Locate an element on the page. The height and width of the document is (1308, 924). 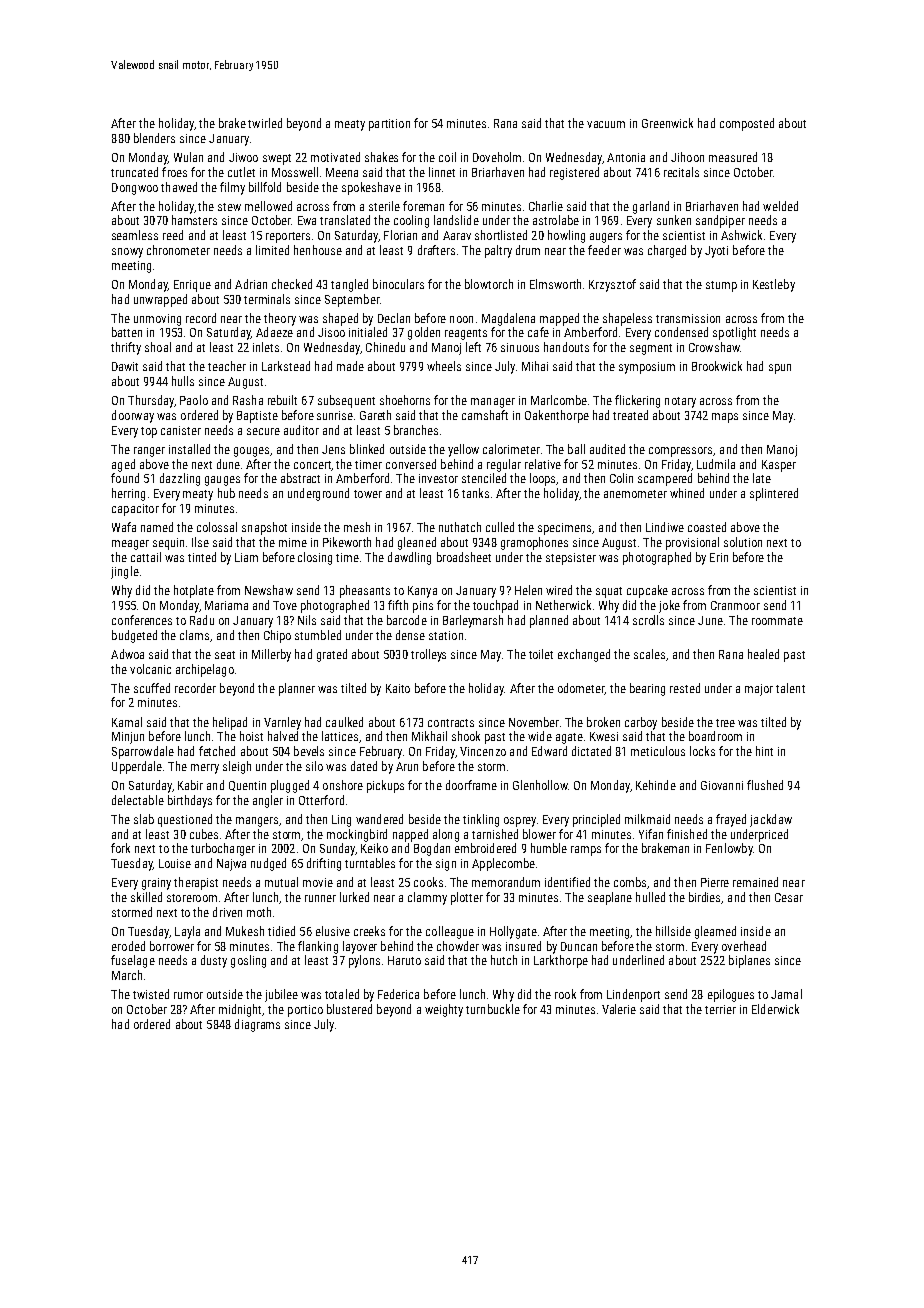
Kestleby is located at coordinates (774, 285).
